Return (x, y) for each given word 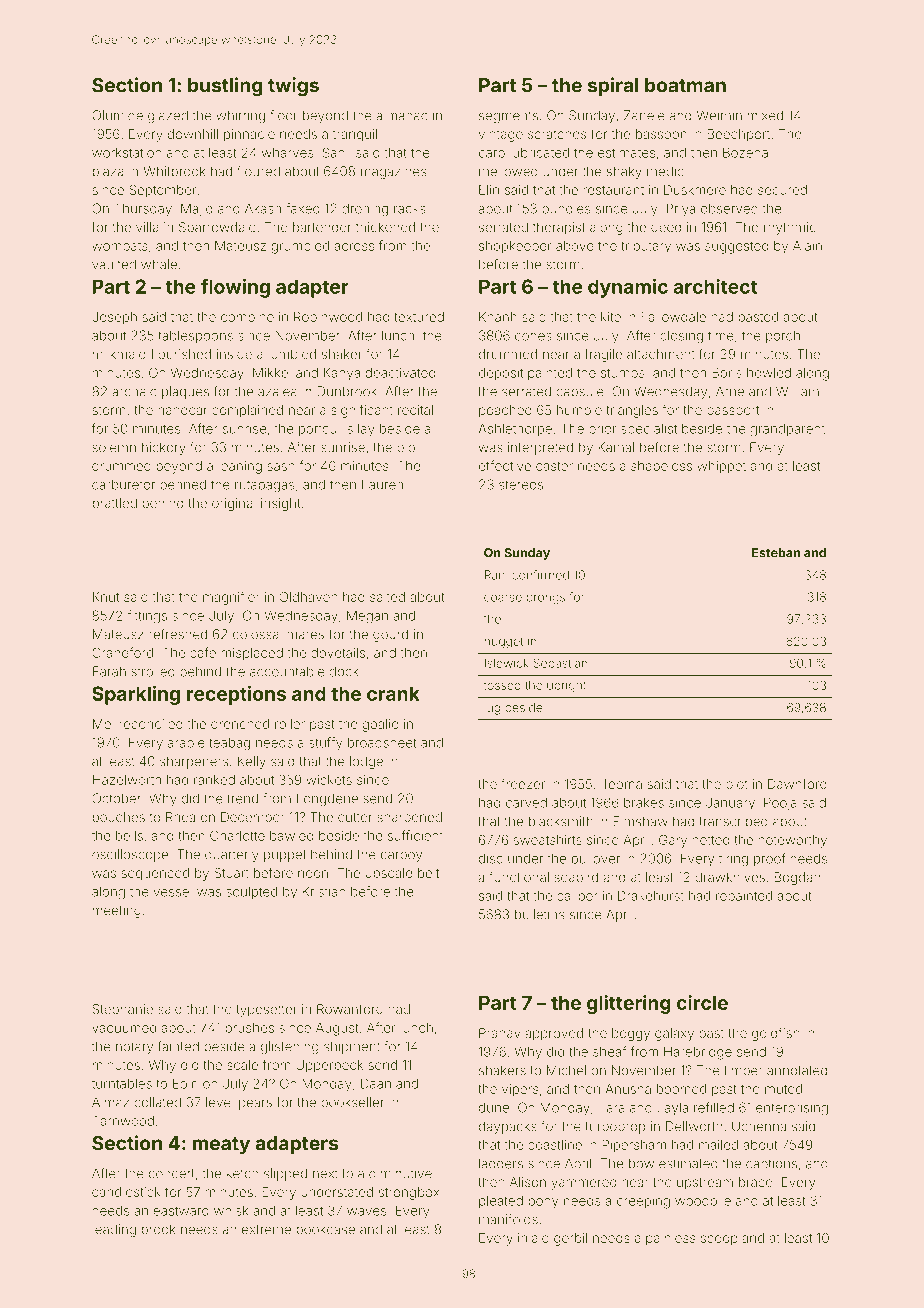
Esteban (776, 553)
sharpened (409, 818)
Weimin (719, 115)
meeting (117, 911)
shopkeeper (515, 247)
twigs (293, 87)
